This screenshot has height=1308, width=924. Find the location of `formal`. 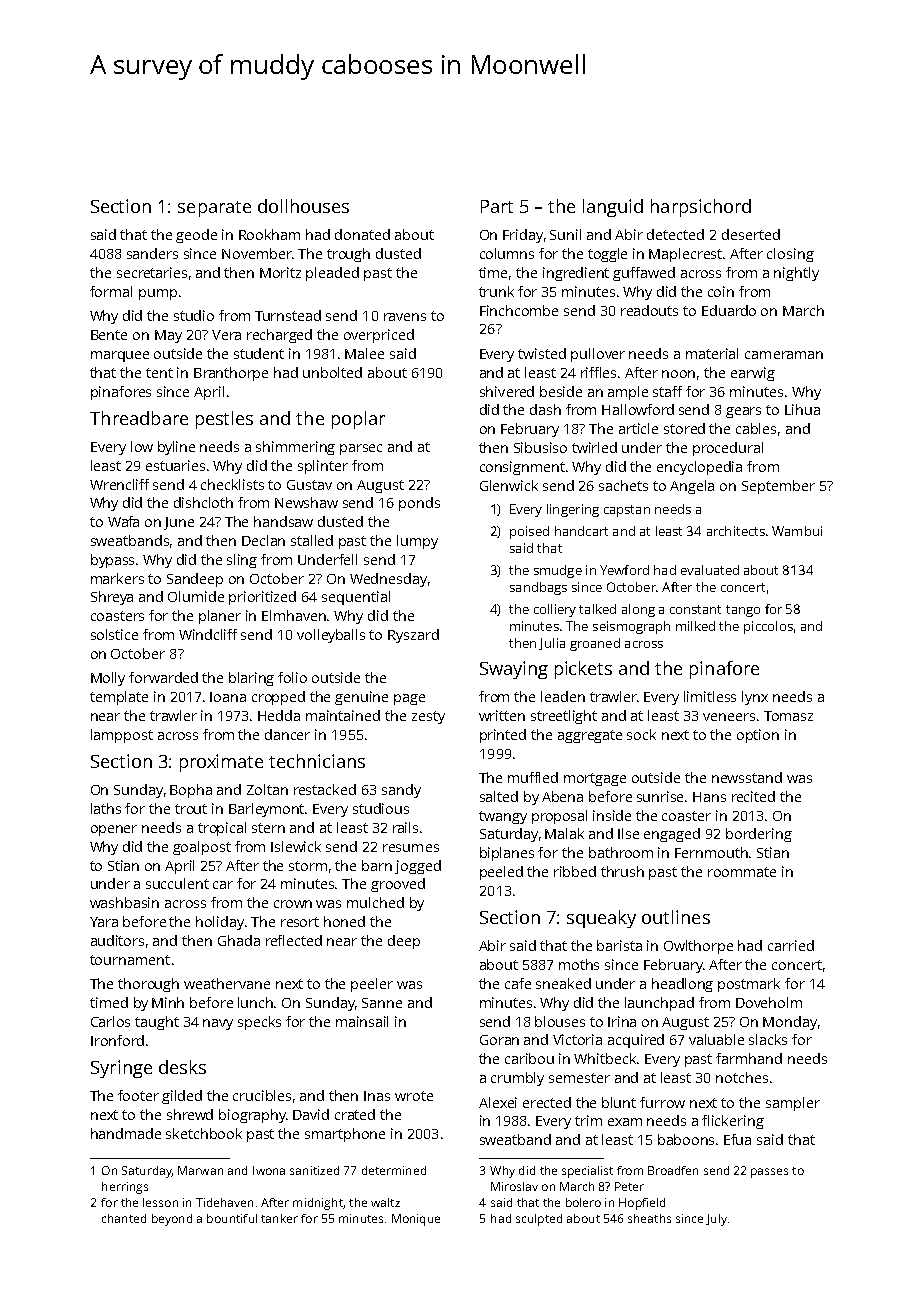

formal is located at coordinates (111, 291).
